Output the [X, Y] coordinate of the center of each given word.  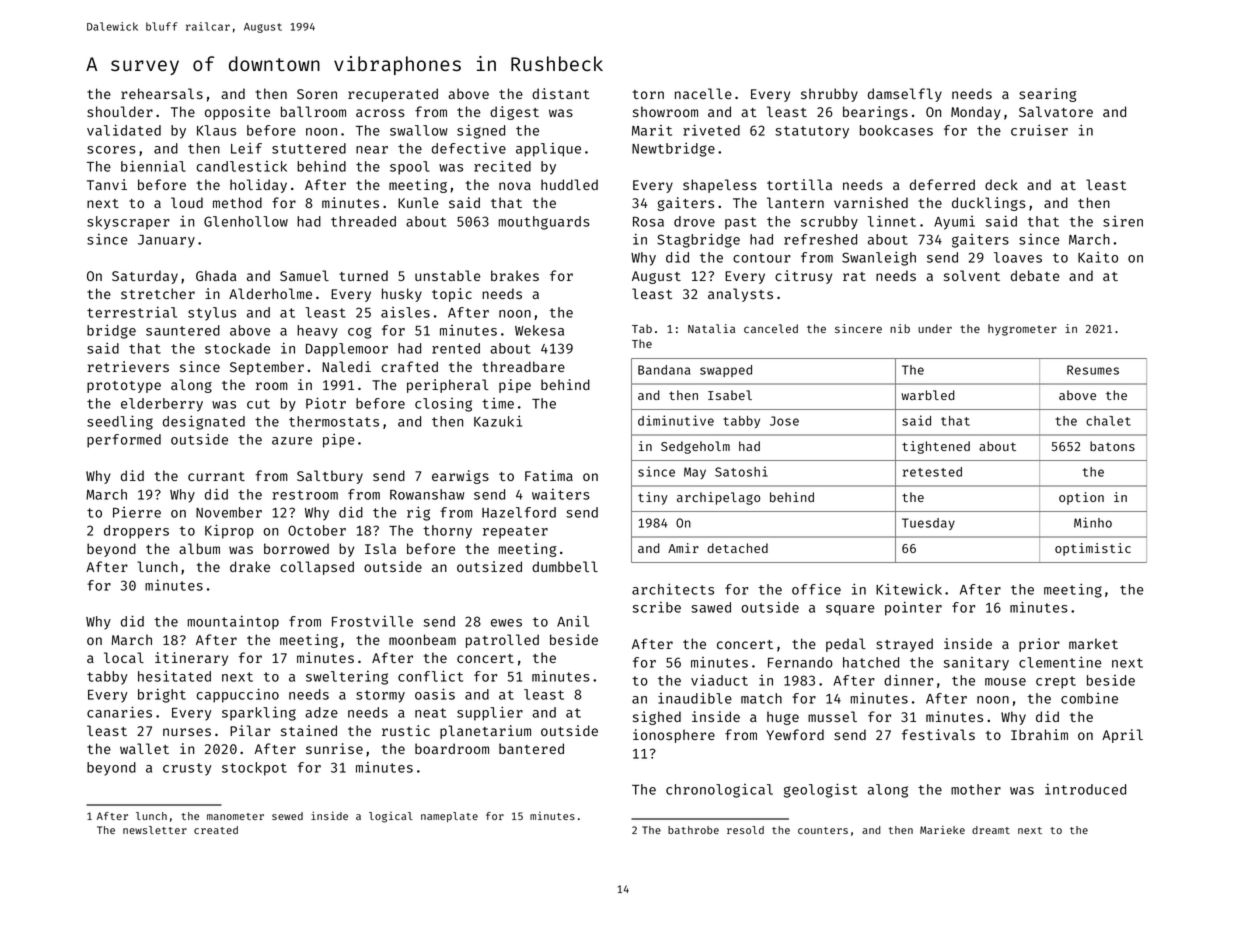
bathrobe [693, 830]
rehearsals [162, 93]
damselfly [905, 95]
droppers [136, 532]
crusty [187, 769]
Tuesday [928, 524]
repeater [515, 532]
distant [561, 93]
